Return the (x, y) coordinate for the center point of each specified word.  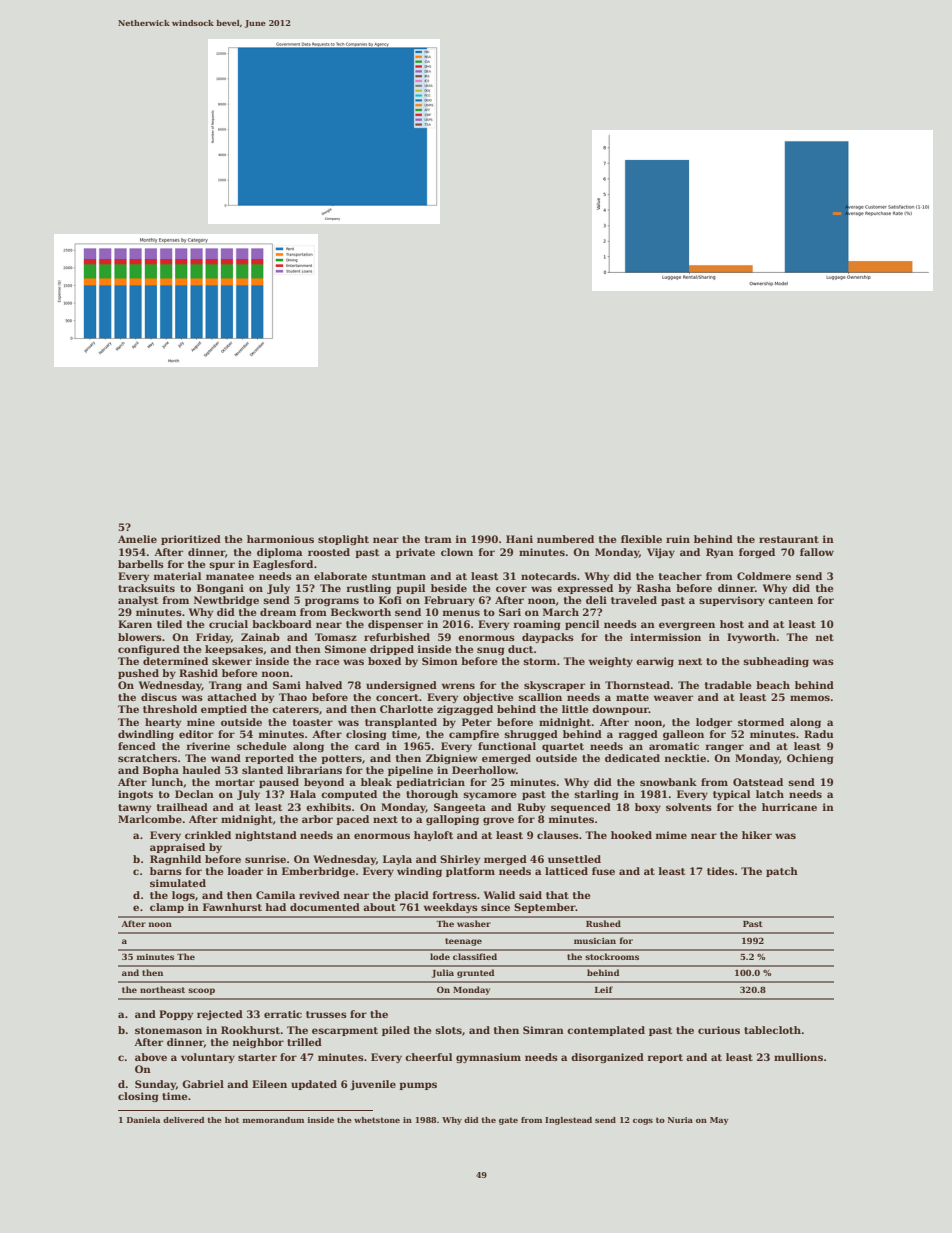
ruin (678, 539)
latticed (566, 871)
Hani (519, 539)
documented (325, 907)
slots (448, 1030)
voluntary (208, 1058)
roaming (537, 625)
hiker (757, 835)
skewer (232, 661)
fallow (817, 552)
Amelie (137, 539)
